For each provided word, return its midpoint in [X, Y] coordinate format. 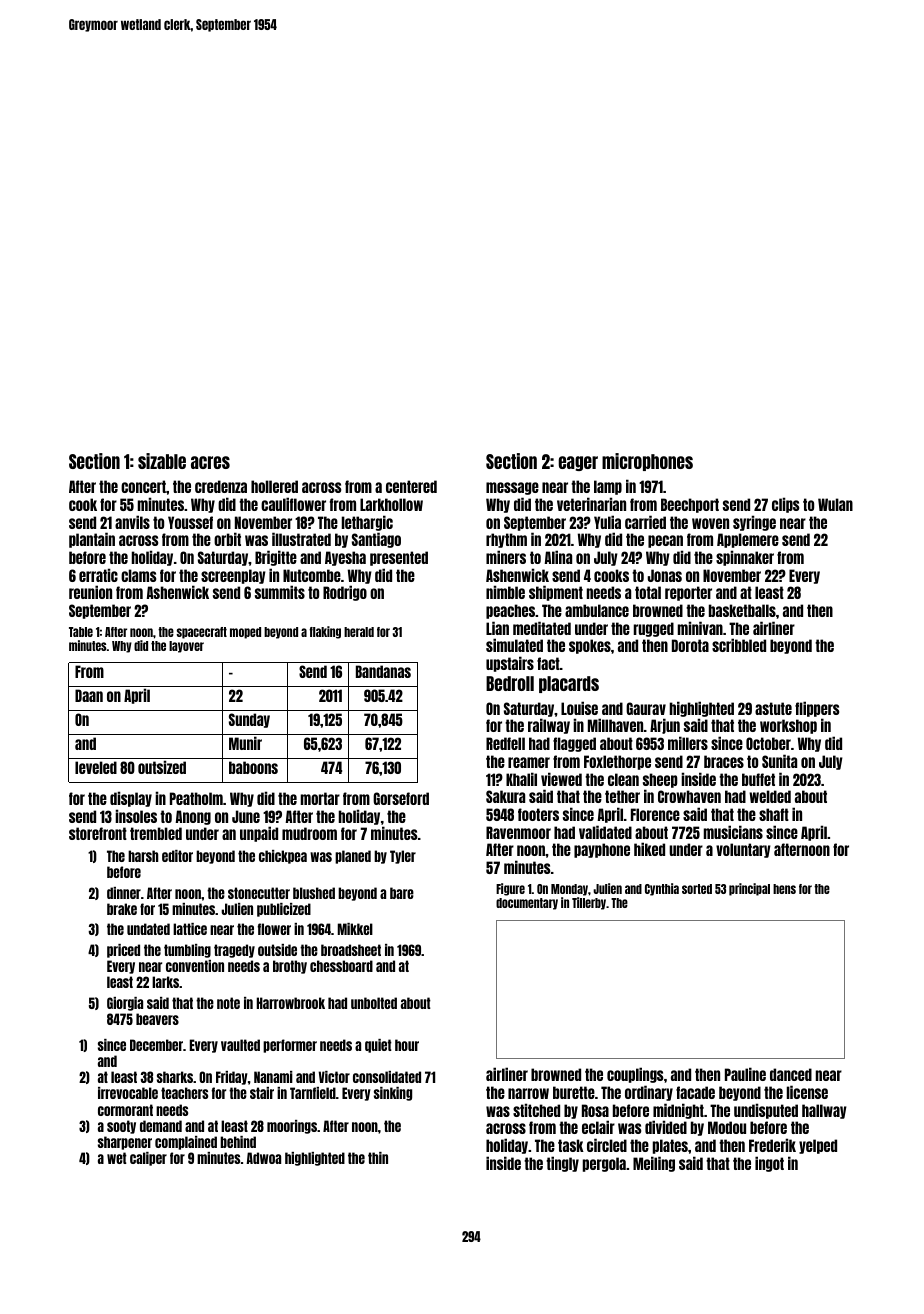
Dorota [690, 645]
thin [378, 1158]
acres [210, 462]
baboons [253, 767]
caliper [148, 1159]
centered [411, 486]
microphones [647, 462]
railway [549, 726]
